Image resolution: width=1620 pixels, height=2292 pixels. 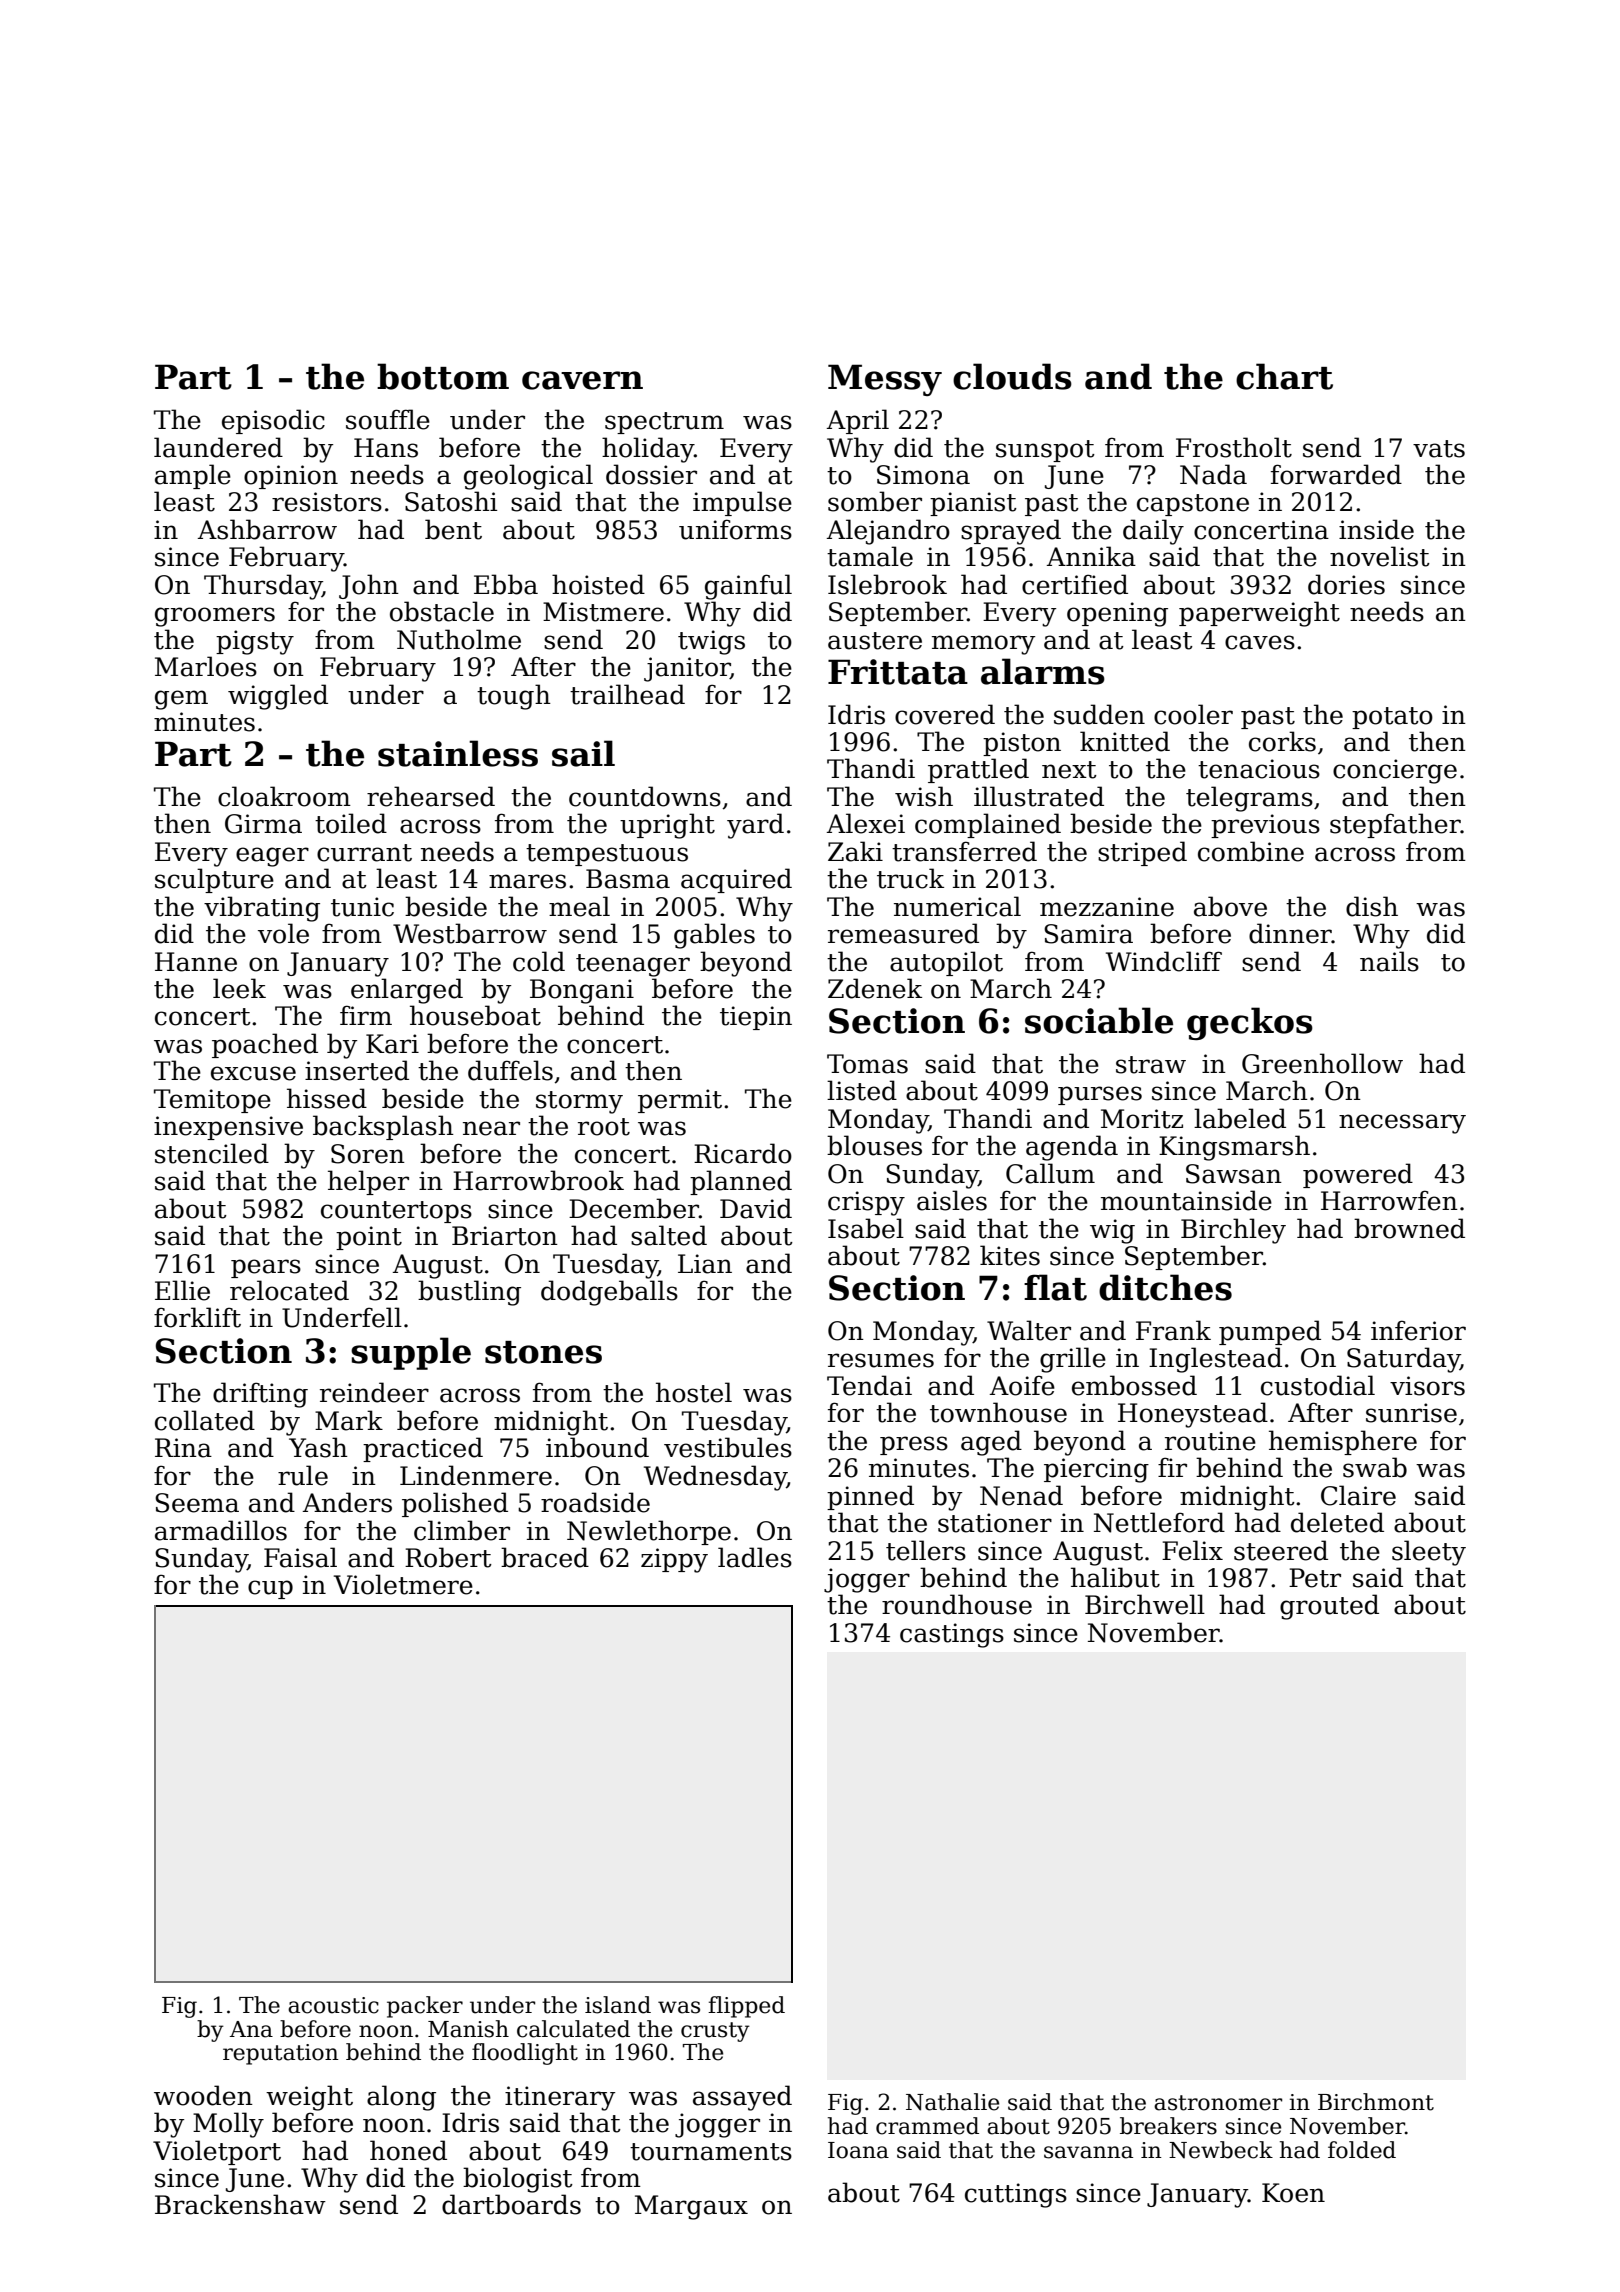 What do you see at coordinates (197, 1503) in the page?
I see `Seema` at bounding box center [197, 1503].
